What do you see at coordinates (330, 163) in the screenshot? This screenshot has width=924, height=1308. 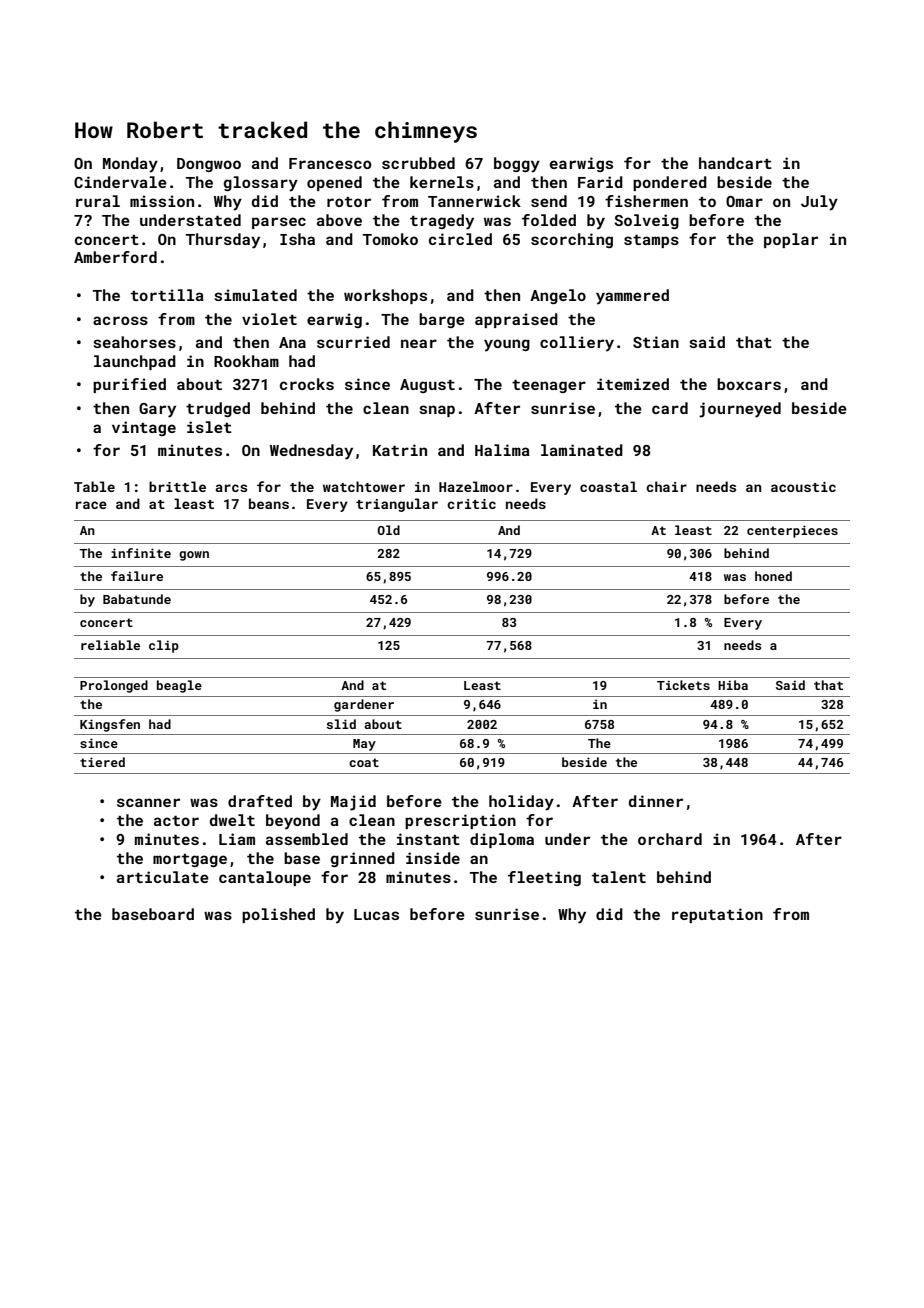 I see `Francesco` at bounding box center [330, 163].
